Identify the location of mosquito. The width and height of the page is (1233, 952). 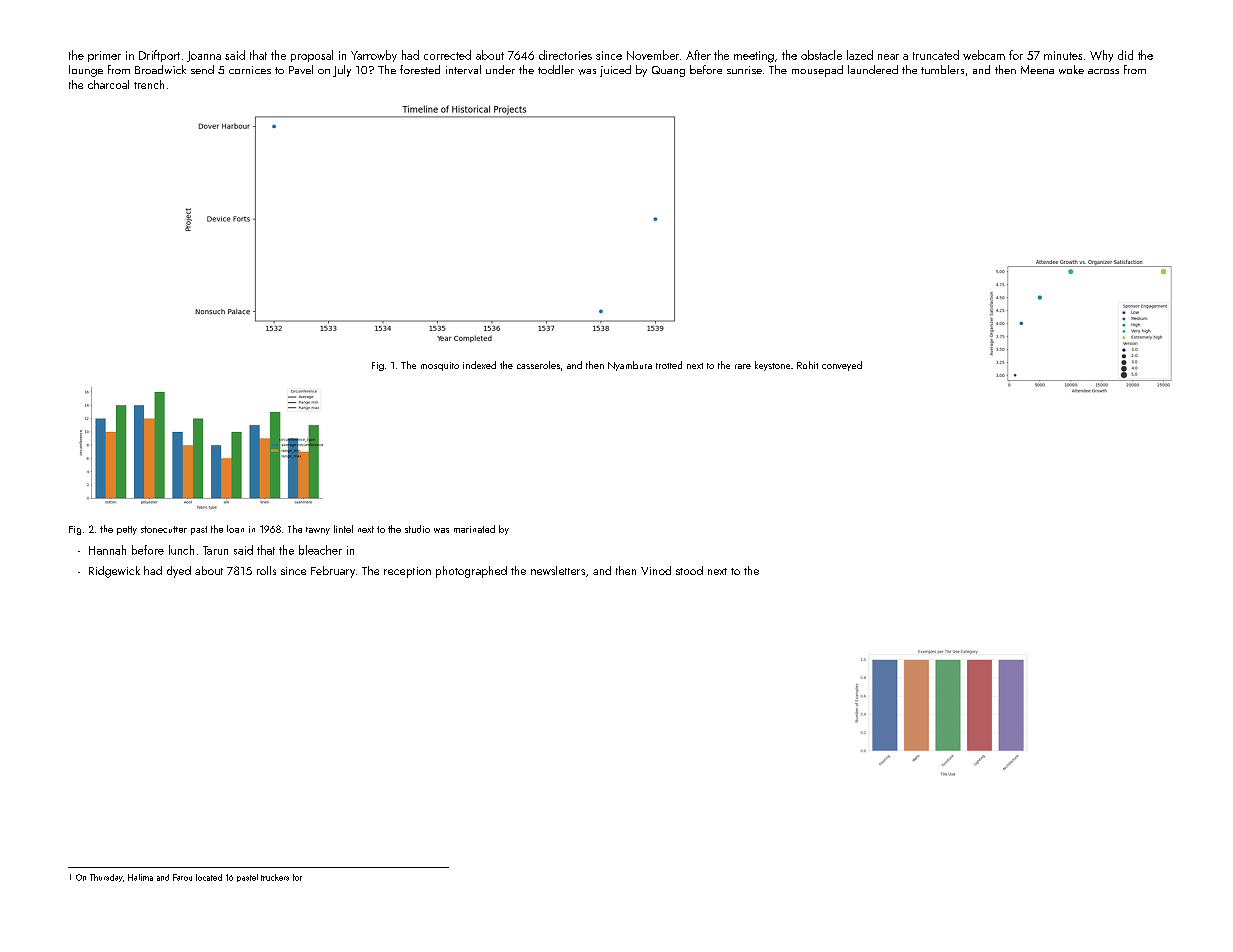
(440, 366).
